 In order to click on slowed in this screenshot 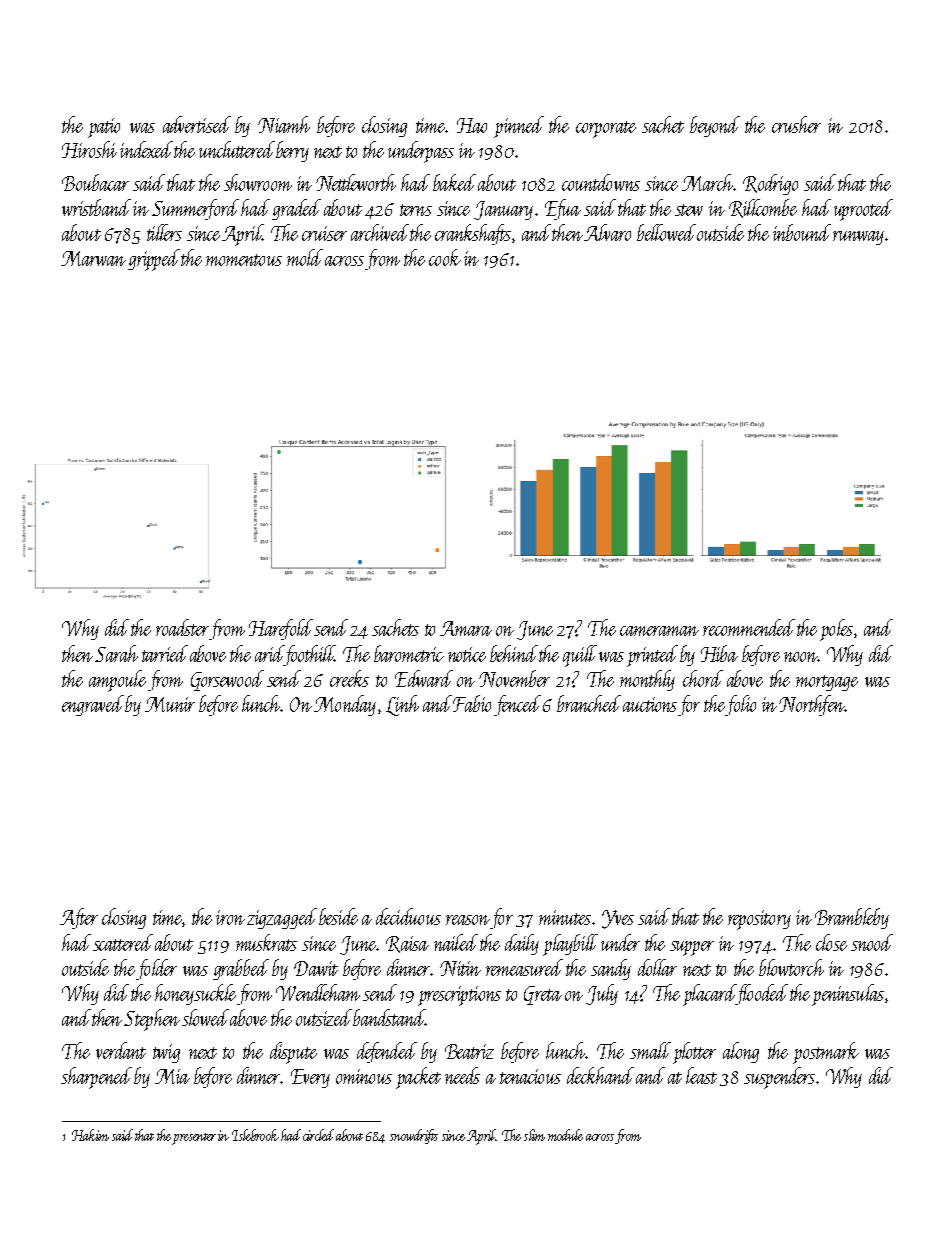, I will do `click(205, 1017)`.
